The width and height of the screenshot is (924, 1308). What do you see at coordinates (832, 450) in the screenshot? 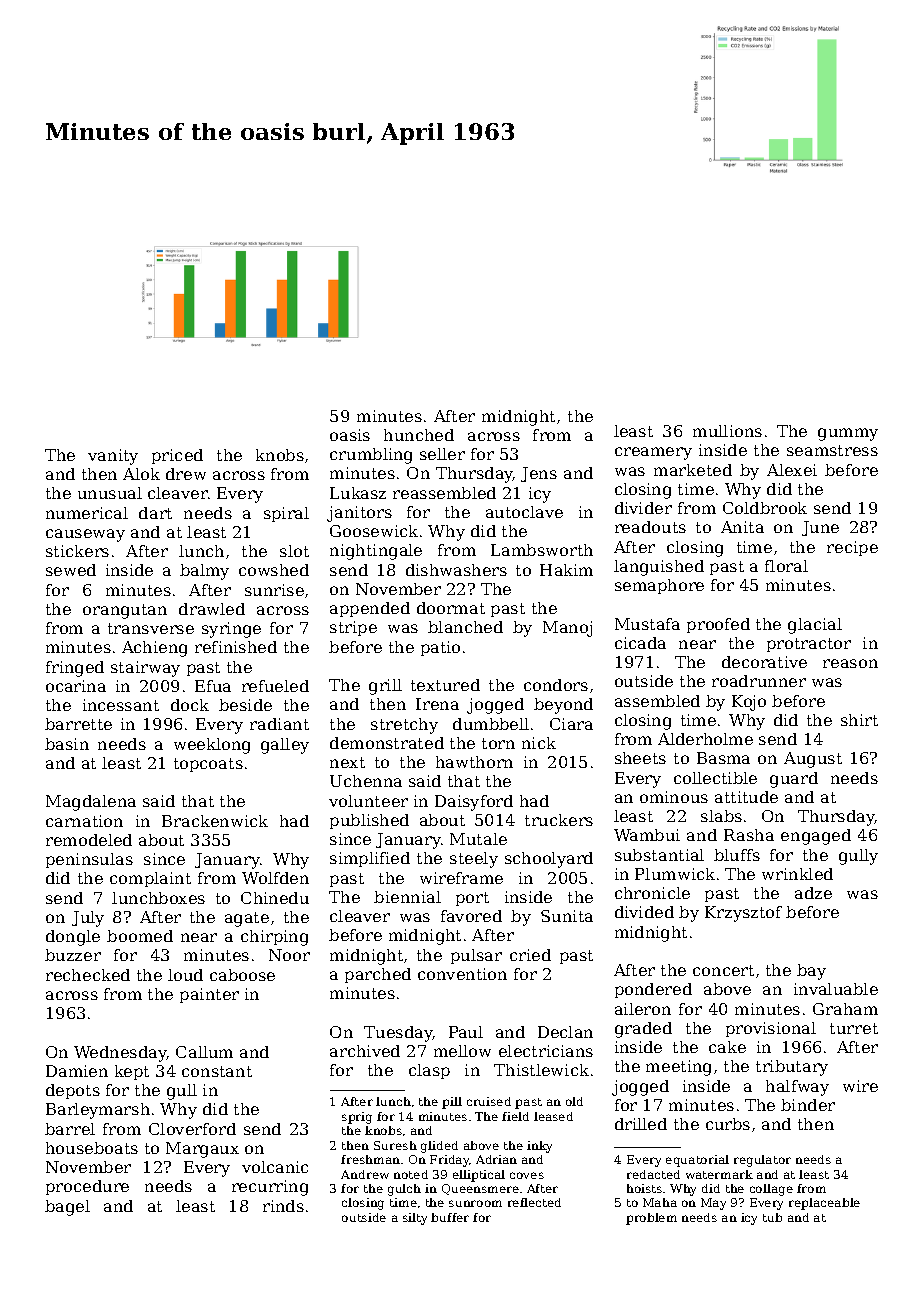
I see `seamstress` at bounding box center [832, 450].
